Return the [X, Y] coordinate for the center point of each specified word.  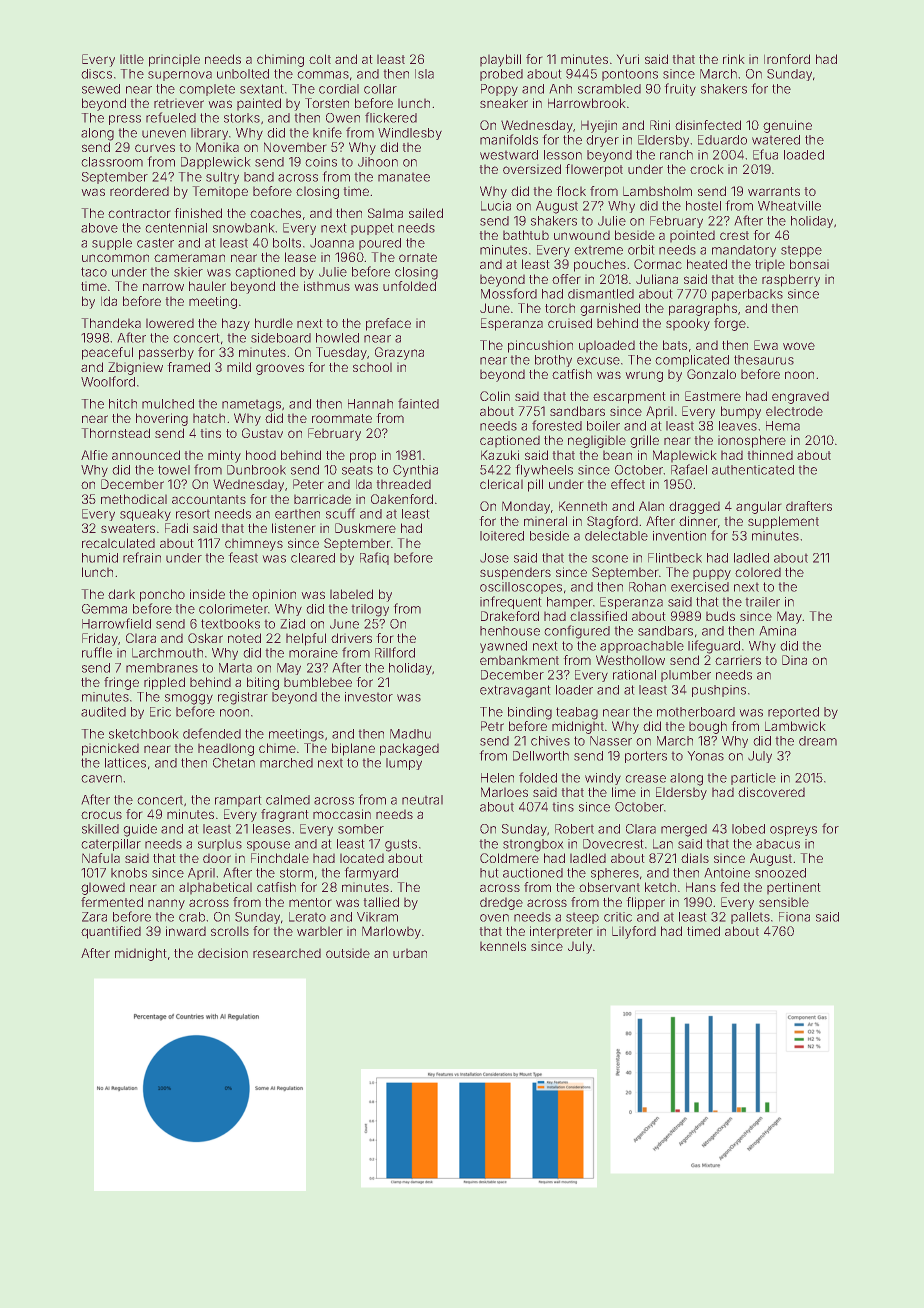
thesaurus [764, 360]
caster [155, 243]
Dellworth [541, 756]
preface [388, 324]
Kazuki [500, 455]
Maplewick [685, 456]
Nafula [101, 858]
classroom [112, 162]
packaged [409, 749]
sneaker [504, 103]
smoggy [189, 699]
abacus [778, 844]
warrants [774, 191]
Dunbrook [256, 470]
